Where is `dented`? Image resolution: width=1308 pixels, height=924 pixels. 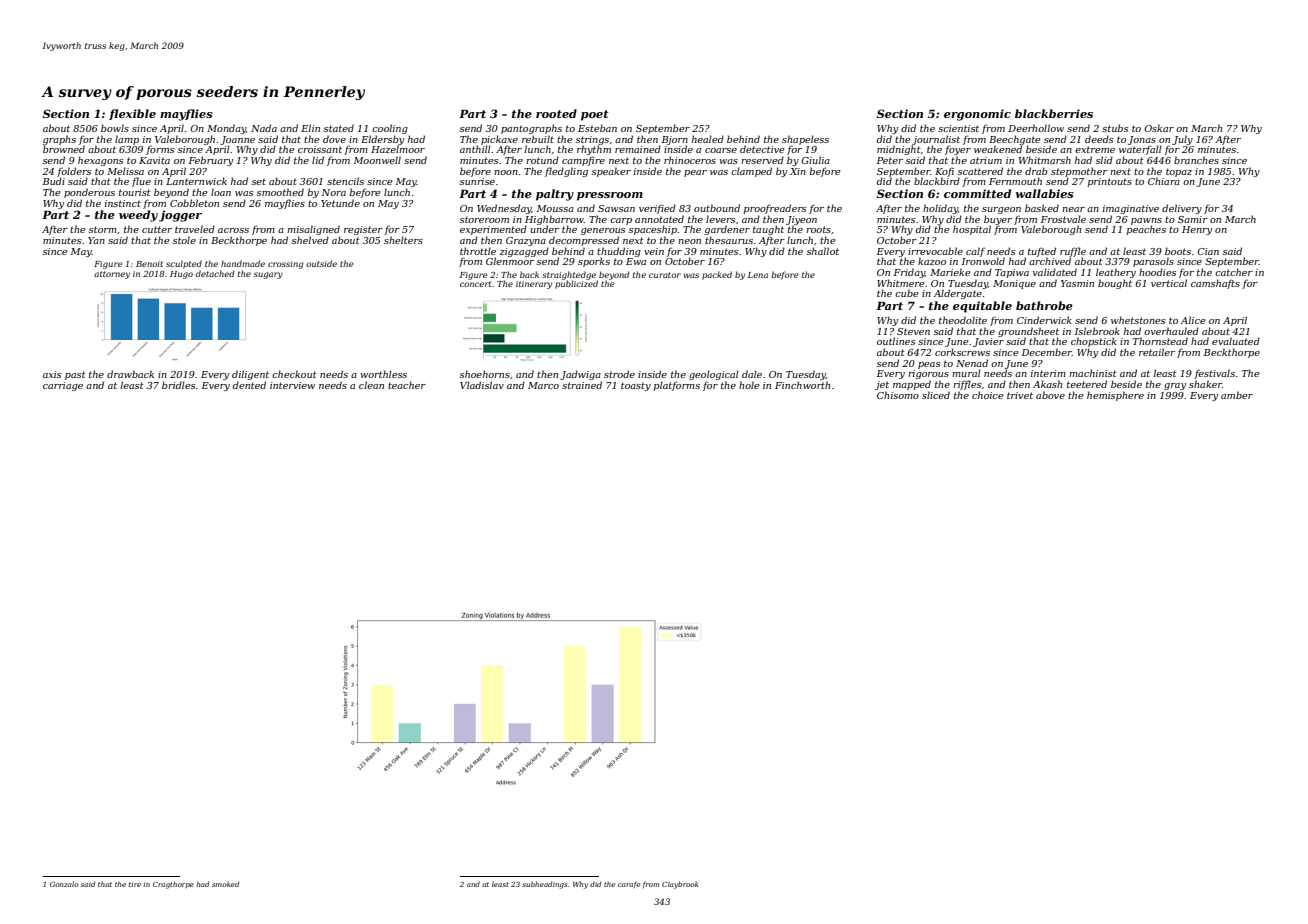
dented is located at coordinates (249, 385).
